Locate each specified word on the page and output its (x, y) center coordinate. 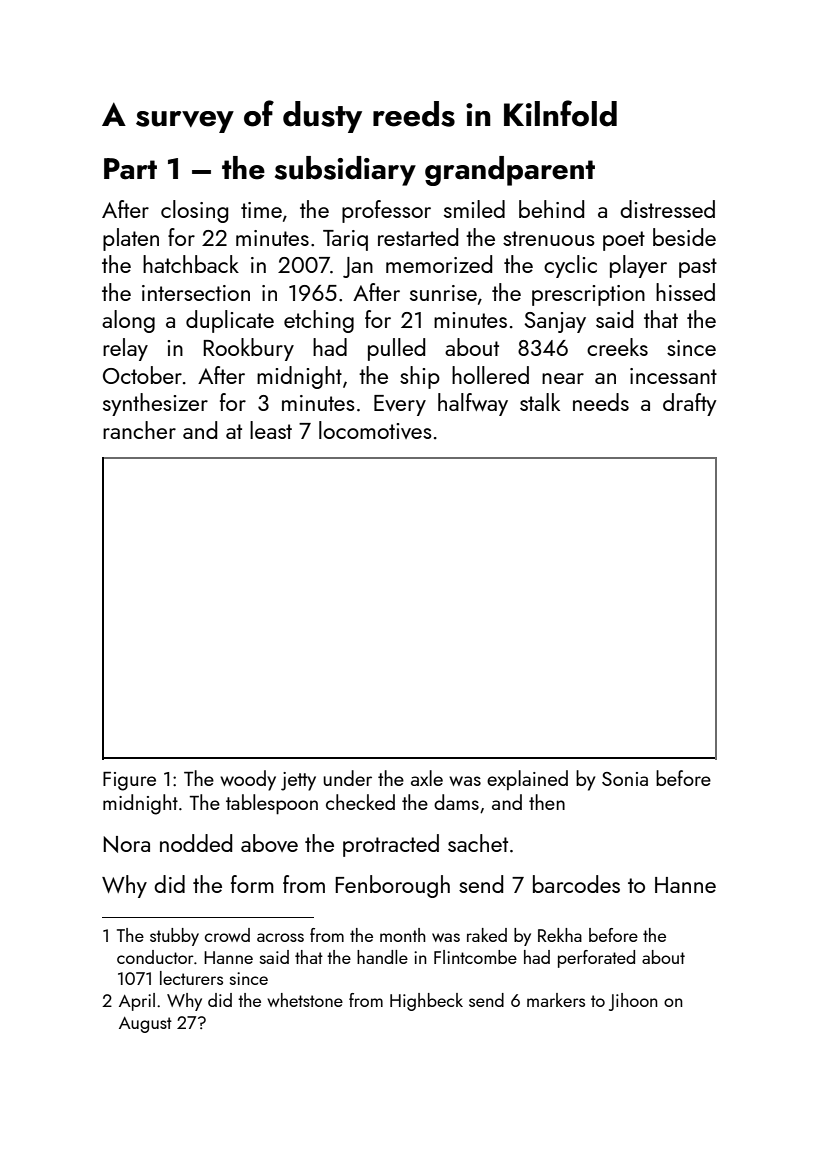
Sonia (625, 779)
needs (601, 402)
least (271, 430)
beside (684, 237)
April (137, 1002)
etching (319, 321)
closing (194, 211)
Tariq (345, 240)
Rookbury (248, 349)
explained (527, 780)
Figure (129, 781)
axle (427, 778)
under (347, 778)
